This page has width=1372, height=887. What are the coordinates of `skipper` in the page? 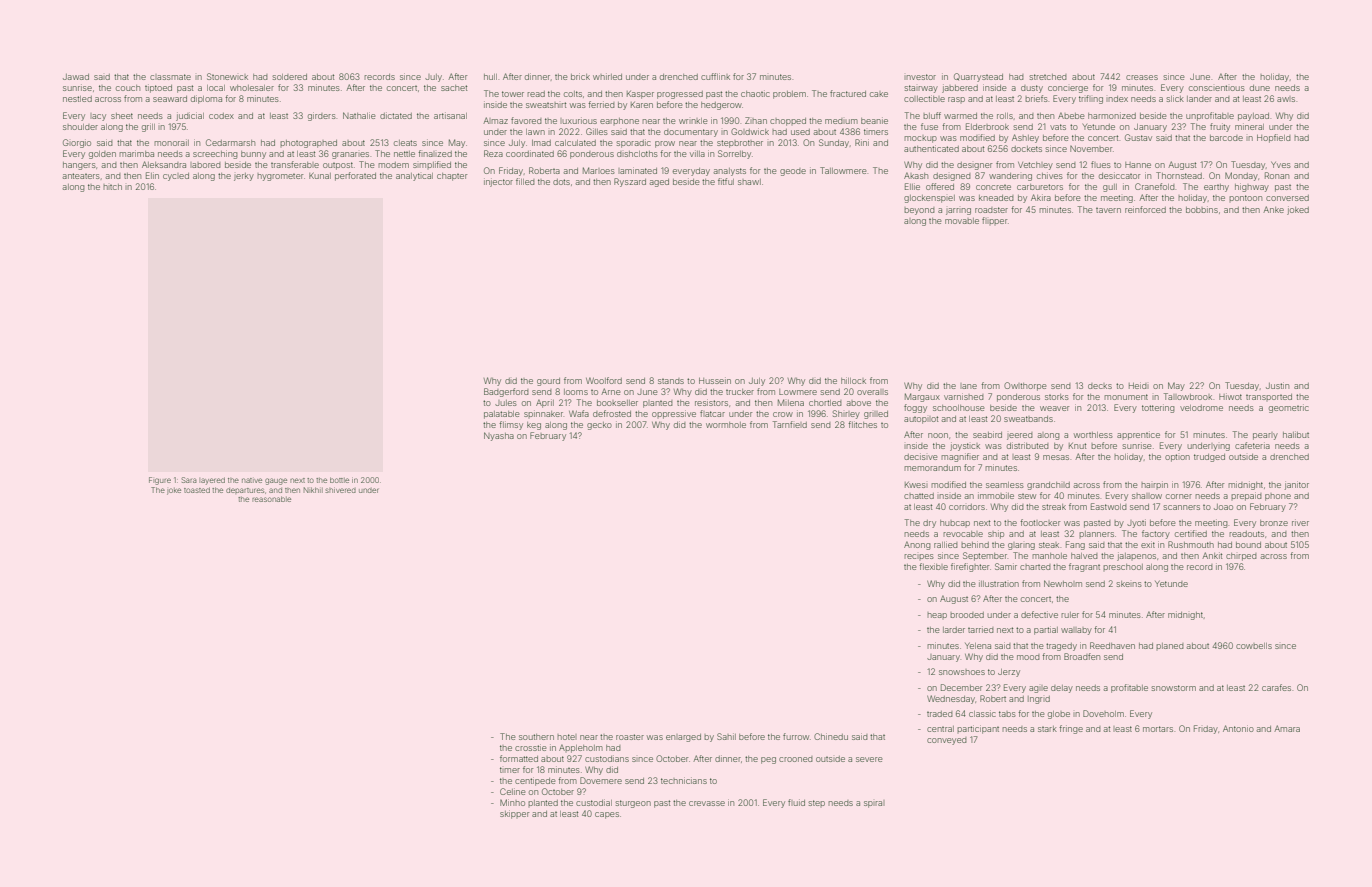 It's located at (514, 815).
